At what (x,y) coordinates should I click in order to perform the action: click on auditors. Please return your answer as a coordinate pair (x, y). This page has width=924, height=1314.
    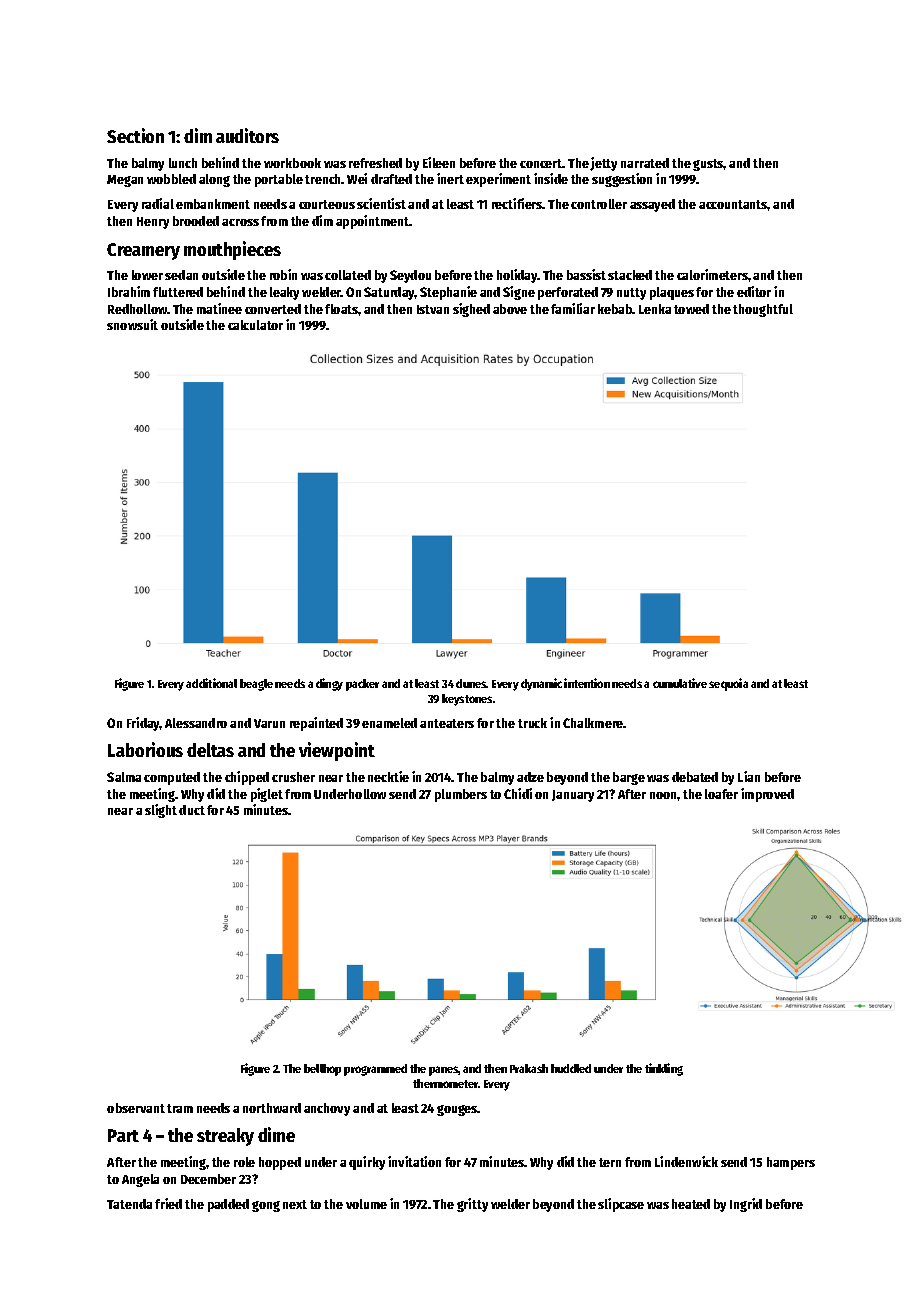
    Looking at the image, I should click on (247, 135).
